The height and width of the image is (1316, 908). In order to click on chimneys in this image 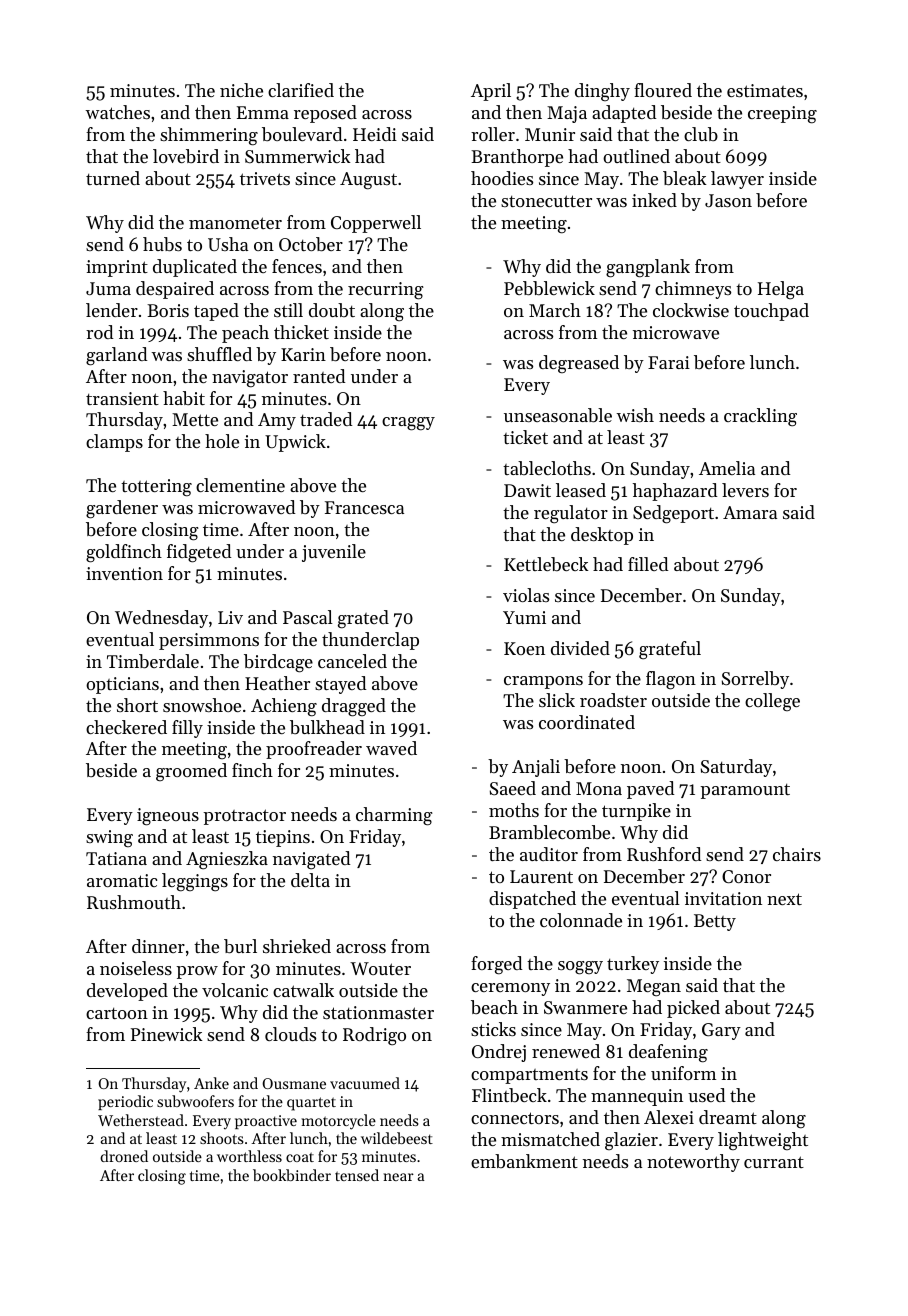, I will do `click(693, 290)`.
